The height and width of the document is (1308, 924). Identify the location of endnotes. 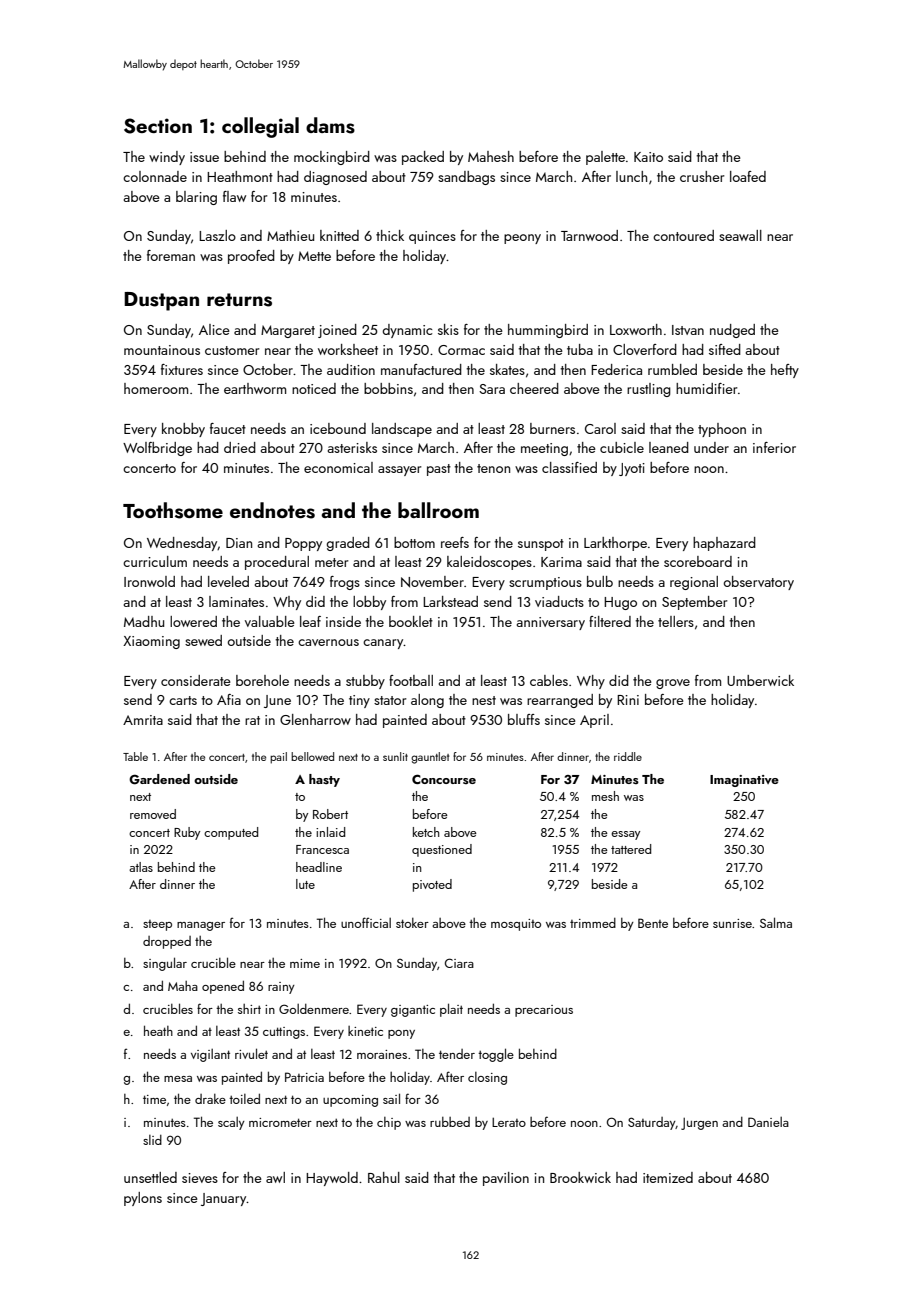
(272, 510).
